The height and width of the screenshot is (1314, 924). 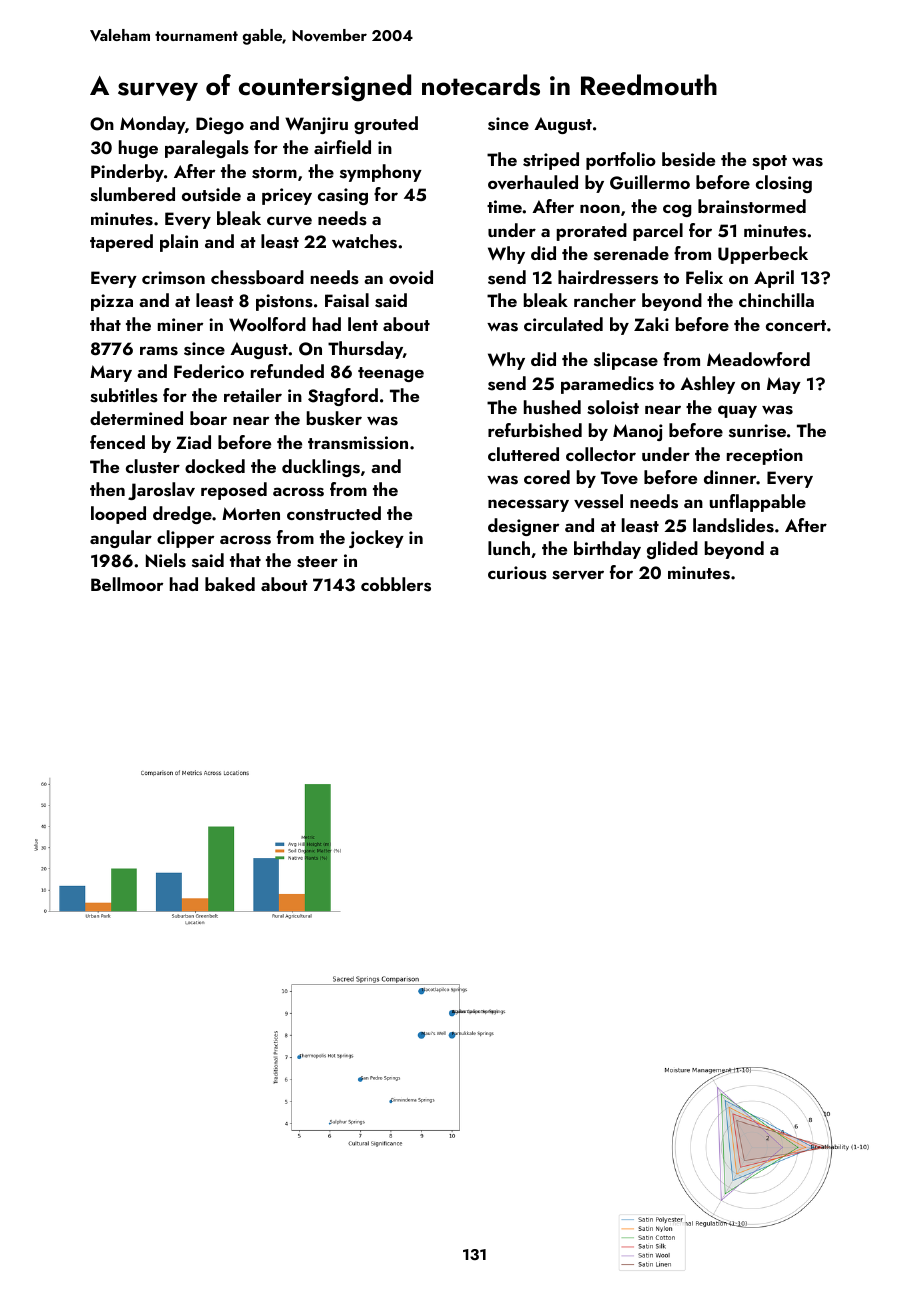 I want to click on quay, so click(x=737, y=411).
